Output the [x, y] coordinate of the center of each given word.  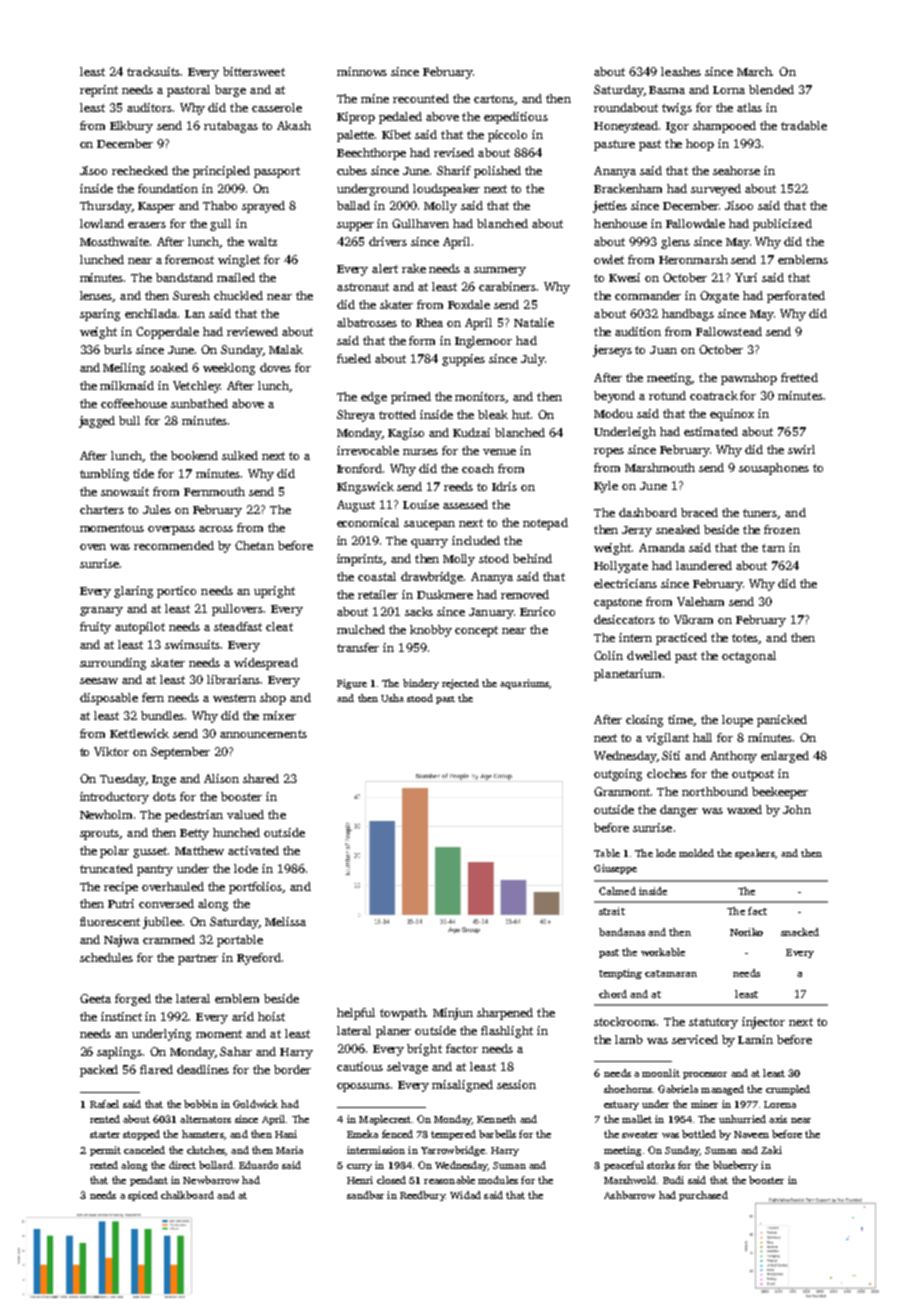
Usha [392, 698]
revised [454, 152]
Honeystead [627, 127]
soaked [169, 367]
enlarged [785, 757]
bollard [216, 1165]
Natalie [534, 322]
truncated [106, 868]
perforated [796, 297]
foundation [168, 188]
